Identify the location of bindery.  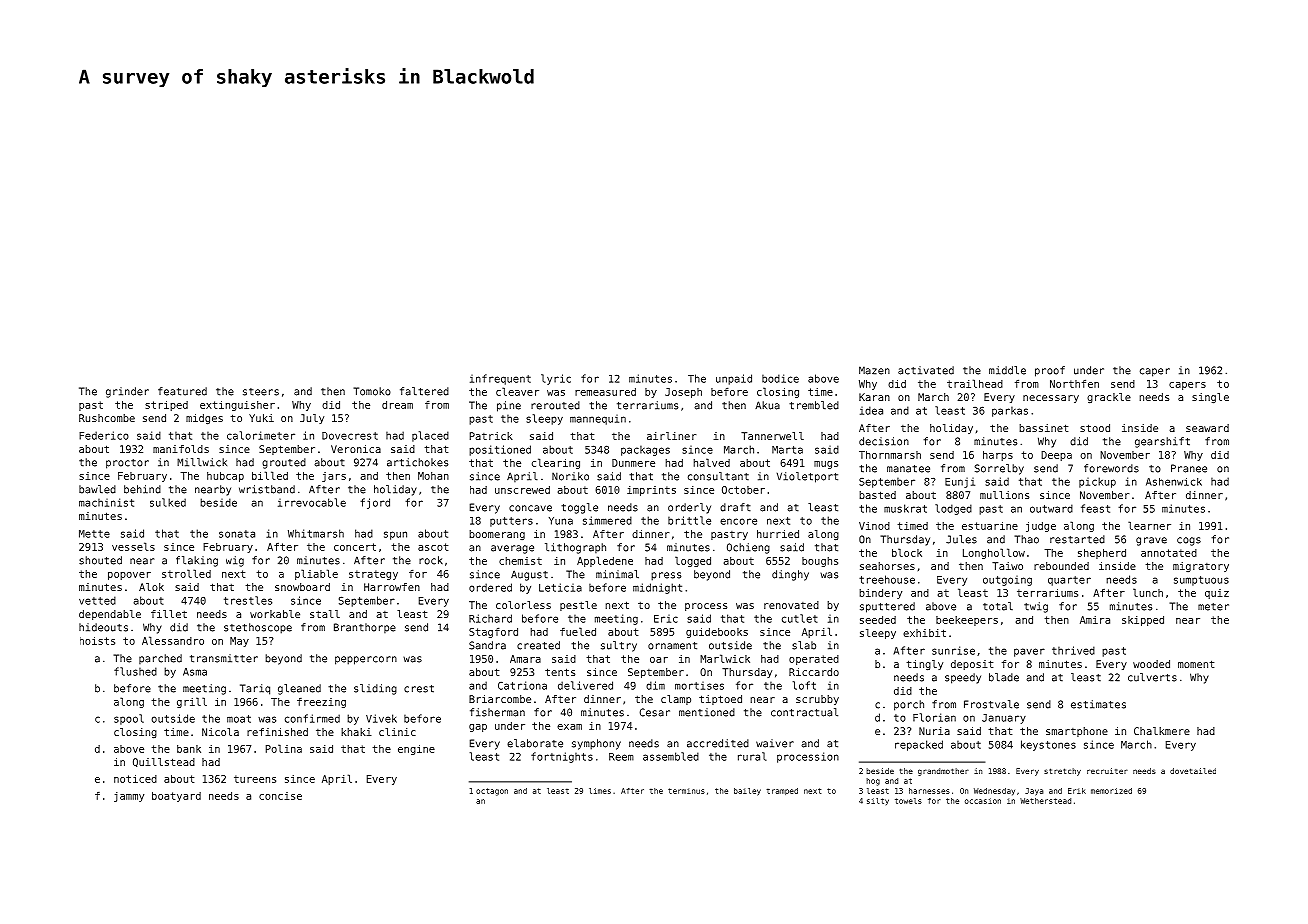
(880, 594).
